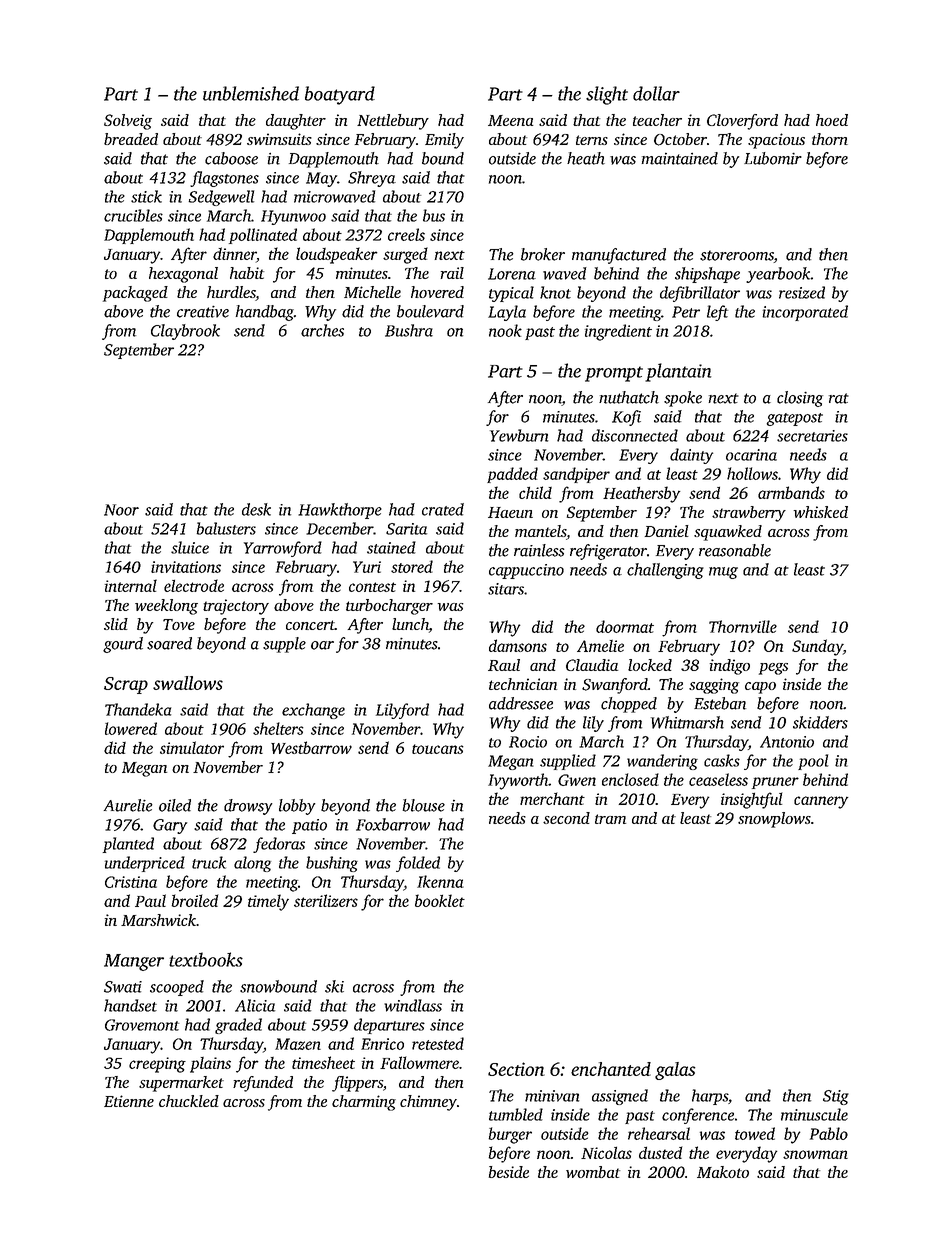  Describe the element at coordinates (251, 93) in the document. I see `unblemished` at that location.
